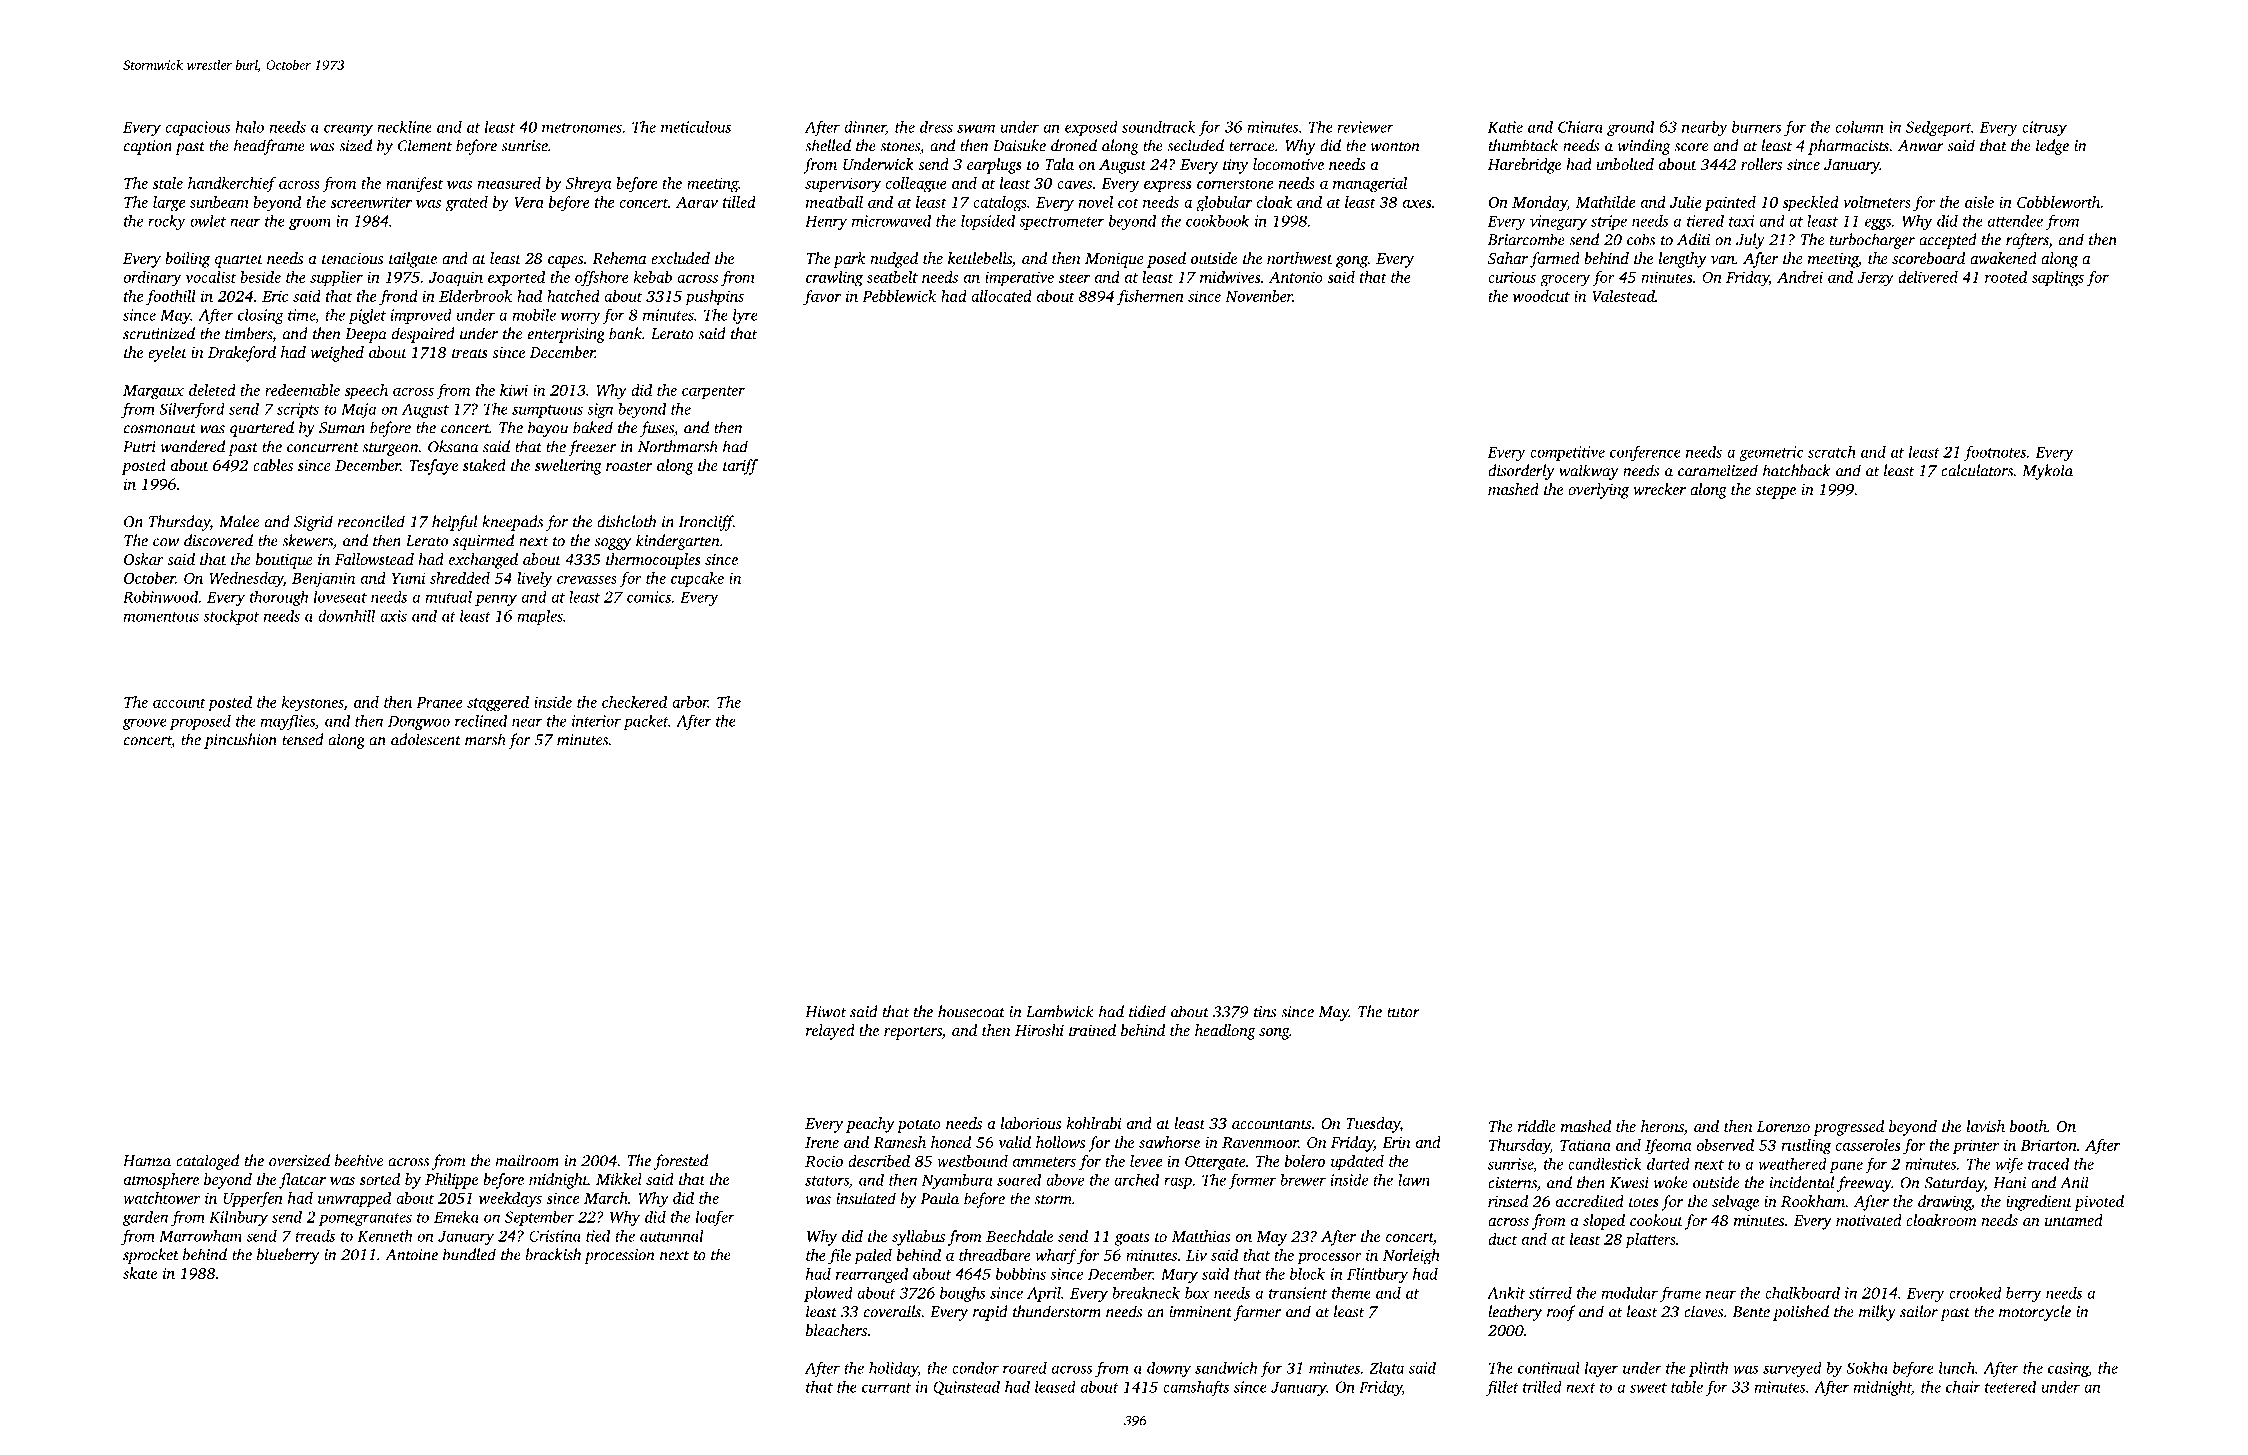 The width and height of the page is (2248, 1455). I want to click on packet, so click(645, 722).
